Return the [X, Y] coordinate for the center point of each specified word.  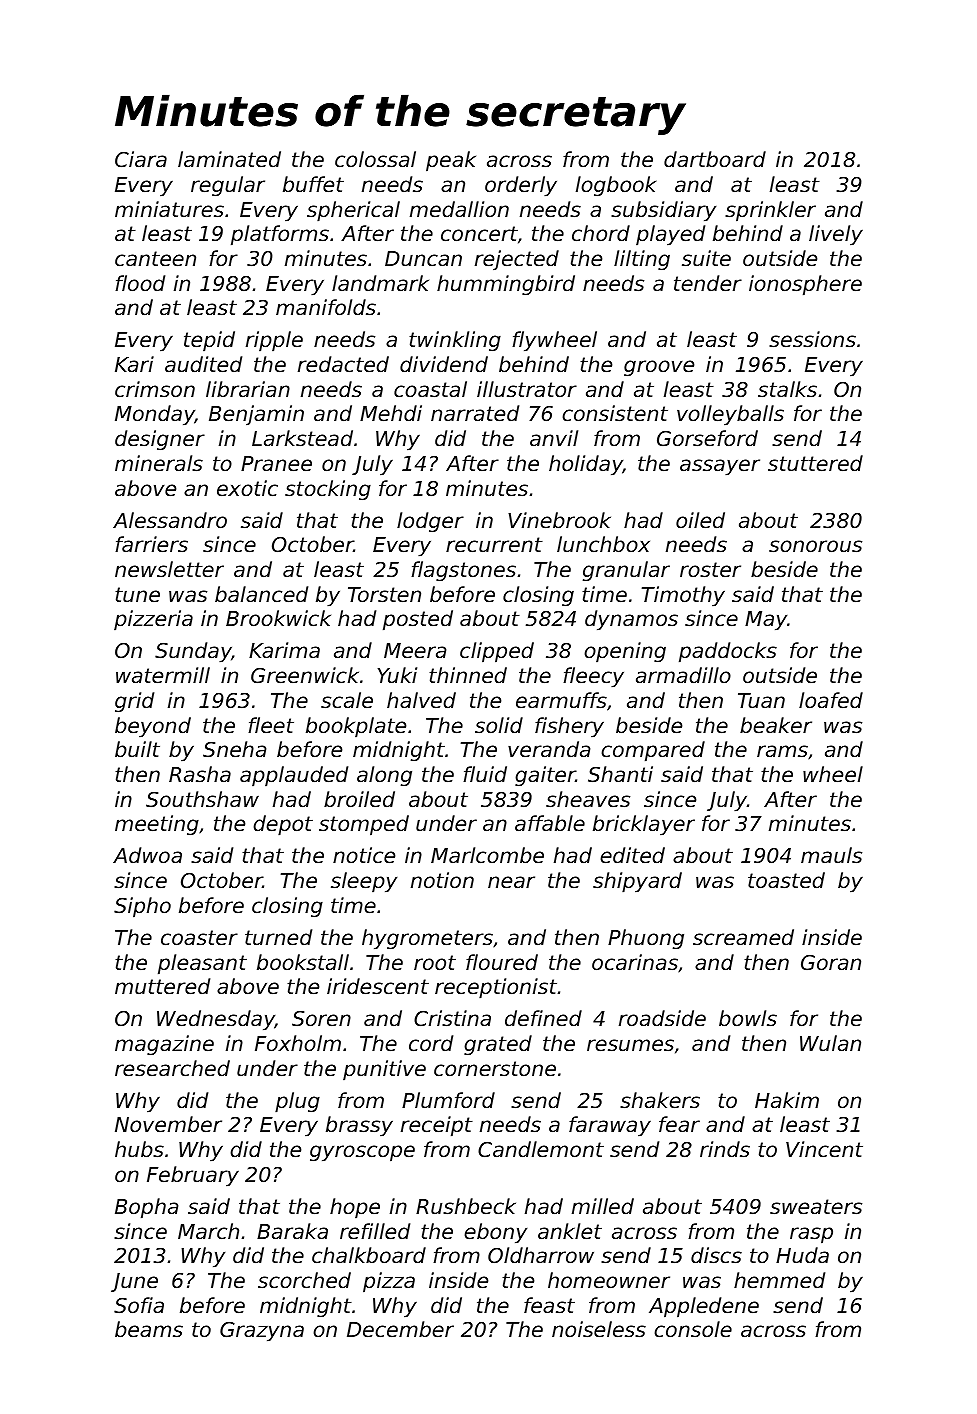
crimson [155, 389]
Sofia [139, 1305]
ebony [495, 1233]
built [137, 749]
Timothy [683, 596]
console [693, 1329]
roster [710, 570]
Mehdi [391, 413]
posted [418, 620]
